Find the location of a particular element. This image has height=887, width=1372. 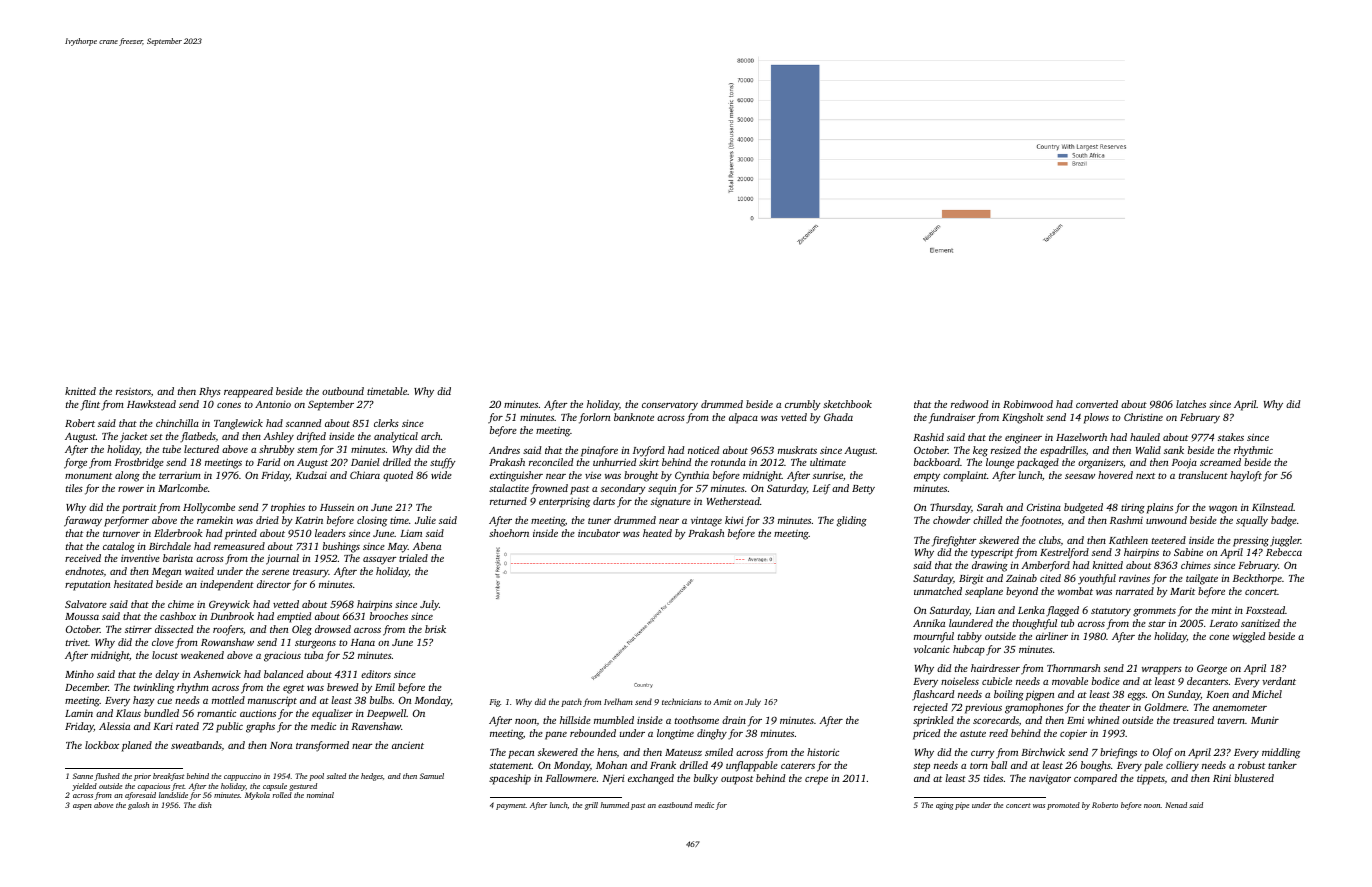

director is located at coordinates (274, 584).
